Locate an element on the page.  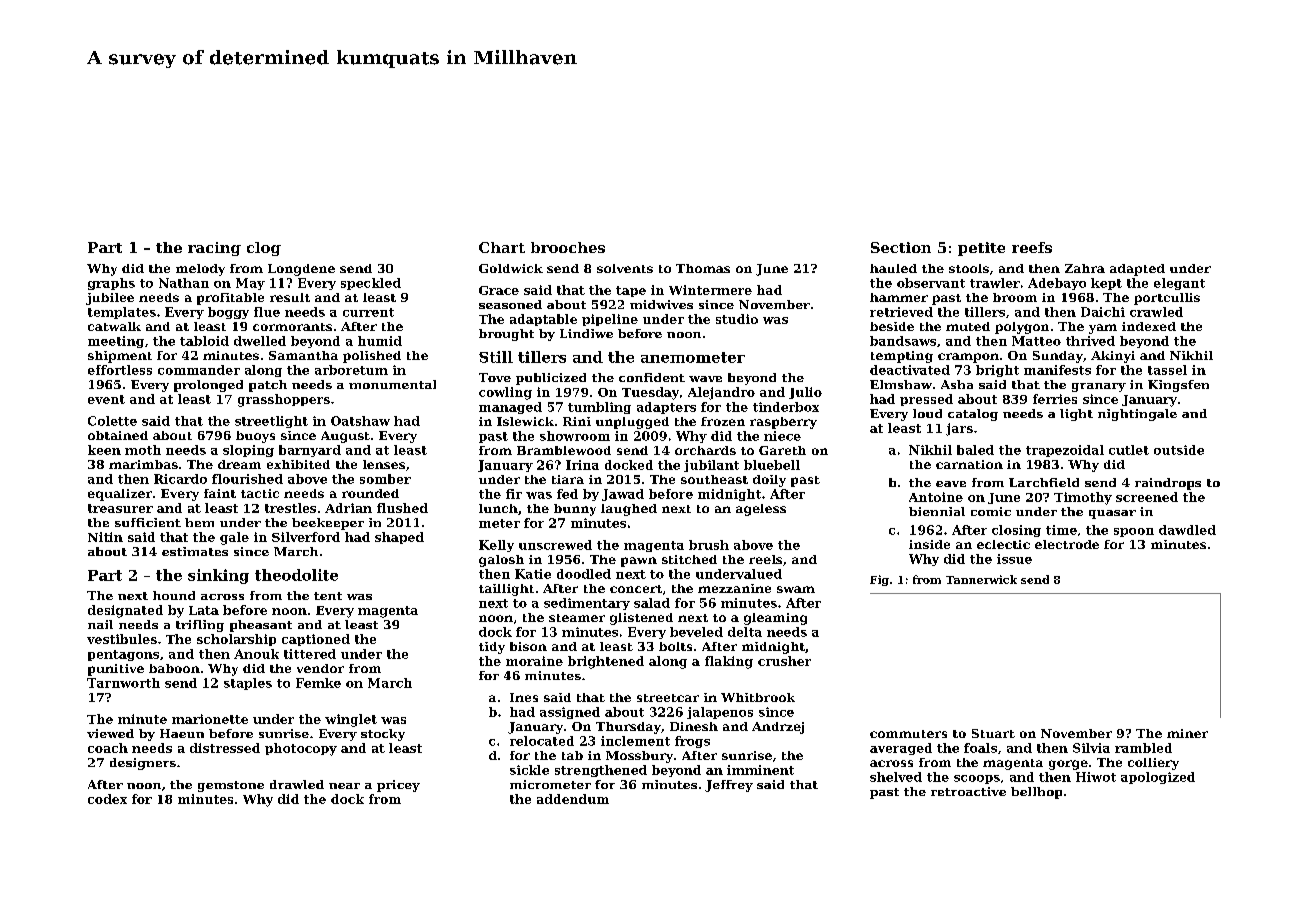
brought is located at coordinates (506, 335).
